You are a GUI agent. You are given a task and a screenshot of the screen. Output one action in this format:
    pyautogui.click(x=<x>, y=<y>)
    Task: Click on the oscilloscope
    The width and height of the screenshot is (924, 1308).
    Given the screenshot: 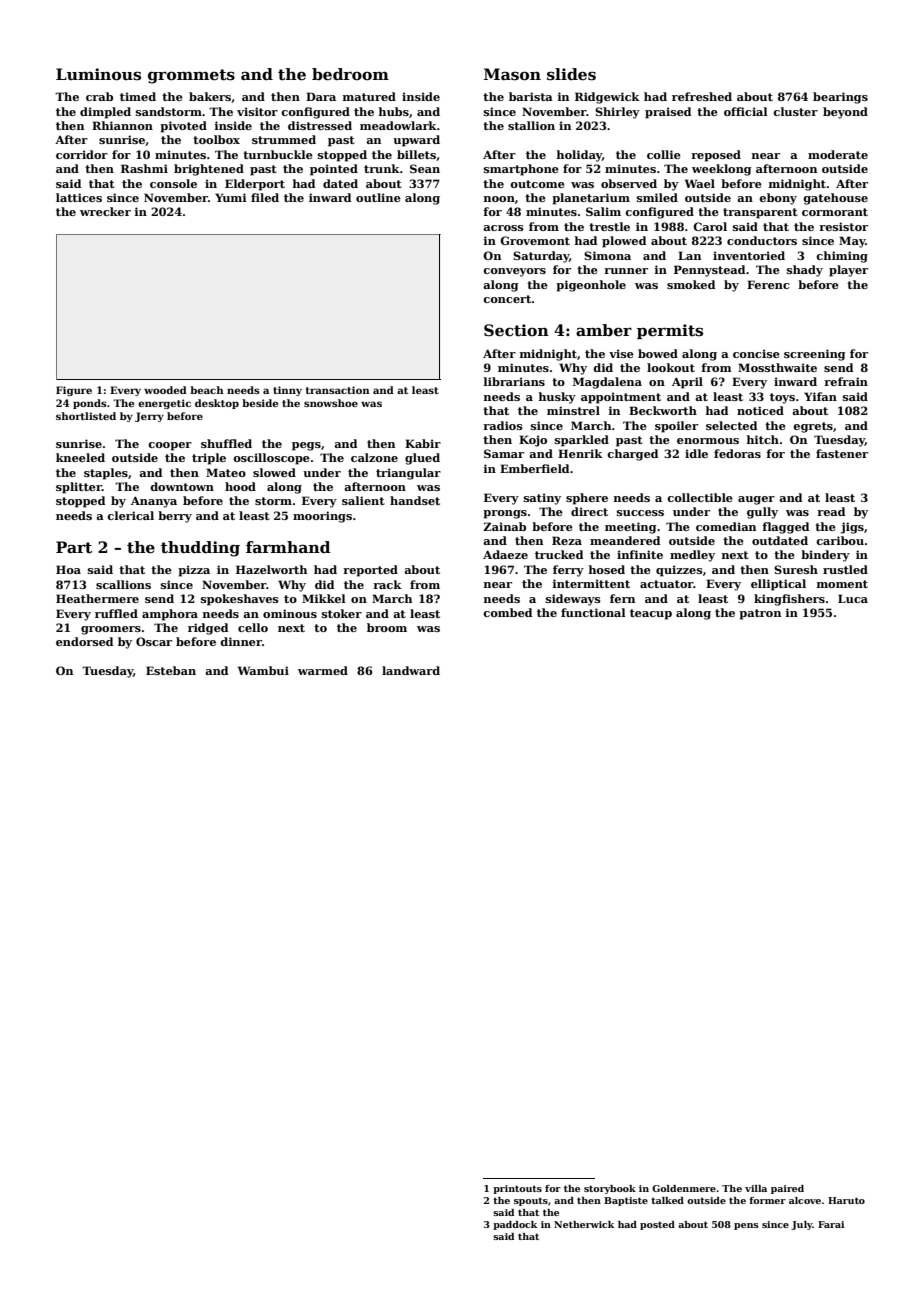 What is the action you would take?
    pyautogui.click(x=271, y=459)
